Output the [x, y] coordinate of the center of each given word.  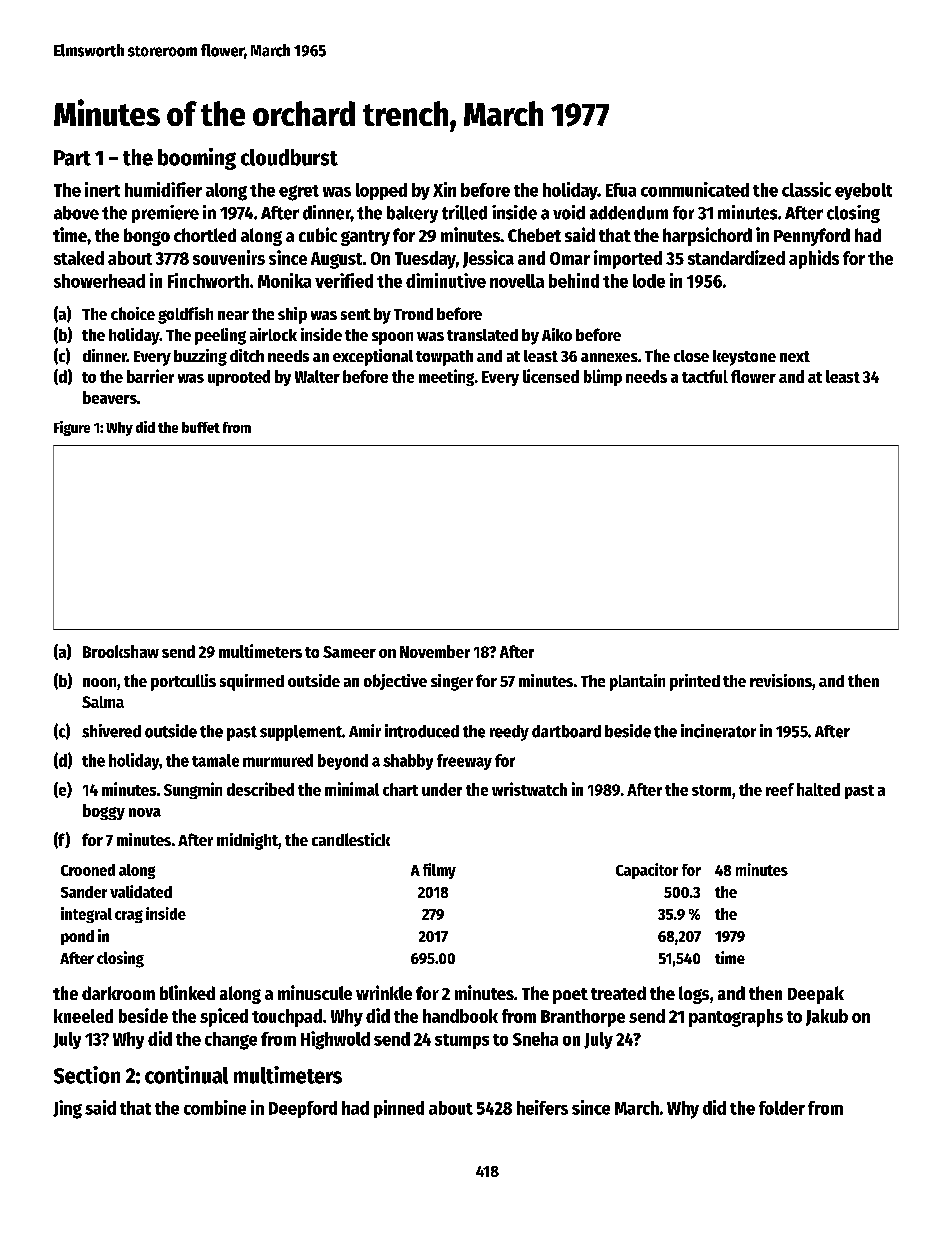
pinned [399, 1109]
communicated [695, 189]
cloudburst [289, 157]
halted [818, 789]
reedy [509, 733]
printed [695, 682]
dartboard [566, 731]
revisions [781, 680]
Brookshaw [121, 651]
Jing [67, 1109]
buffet [201, 427]
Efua [621, 190]
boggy [104, 812]
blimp [603, 377]
